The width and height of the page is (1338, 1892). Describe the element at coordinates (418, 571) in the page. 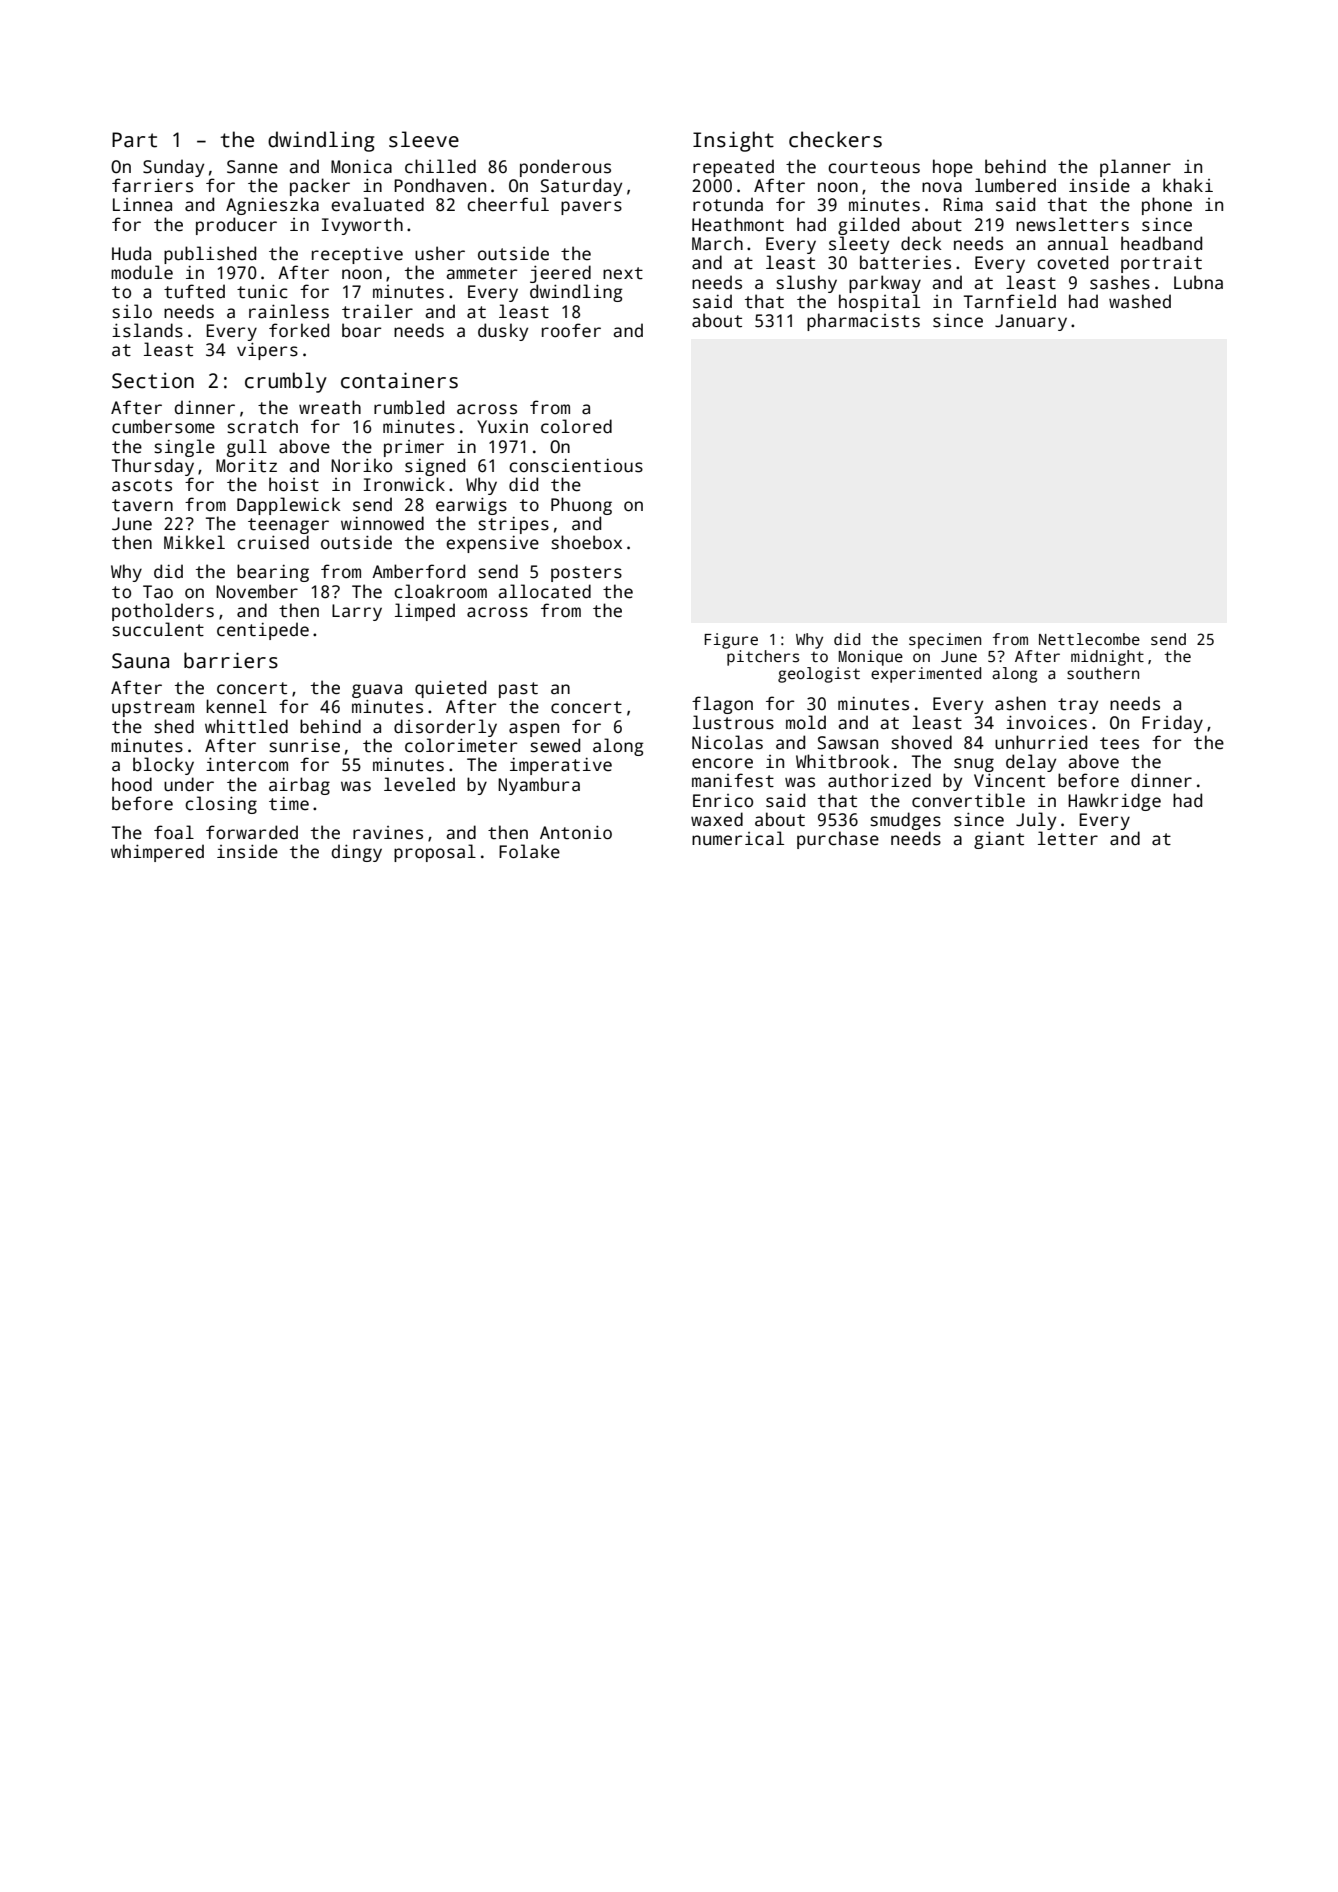

I see `Amberford` at that location.
